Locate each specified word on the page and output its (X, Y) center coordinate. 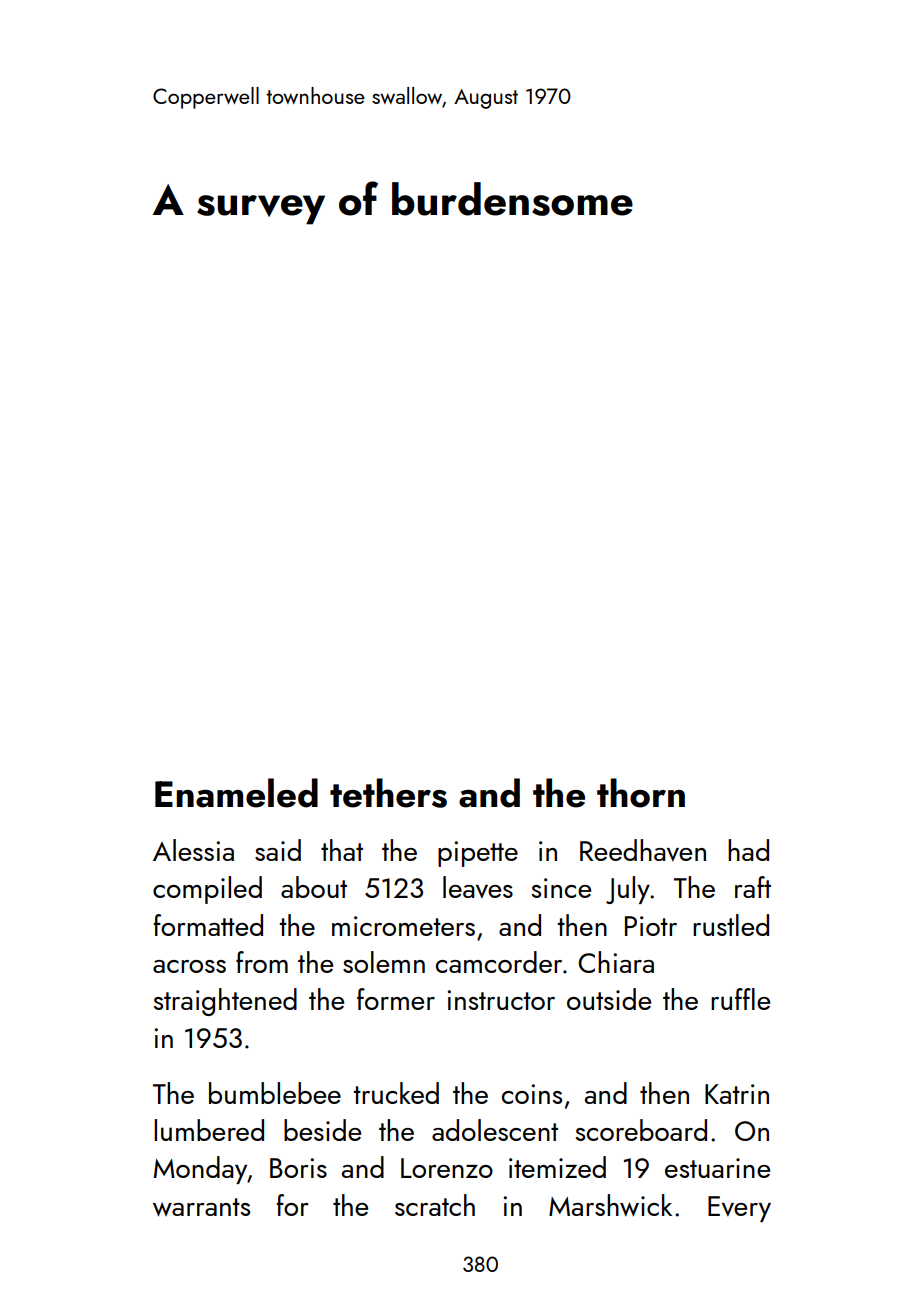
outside (609, 999)
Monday (200, 1170)
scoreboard (641, 1130)
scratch (435, 1205)
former (396, 999)
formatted (208, 925)
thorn (641, 793)
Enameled (236, 793)
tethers (388, 793)
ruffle (740, 999)
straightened (225, 1002)
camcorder (499, 962)
